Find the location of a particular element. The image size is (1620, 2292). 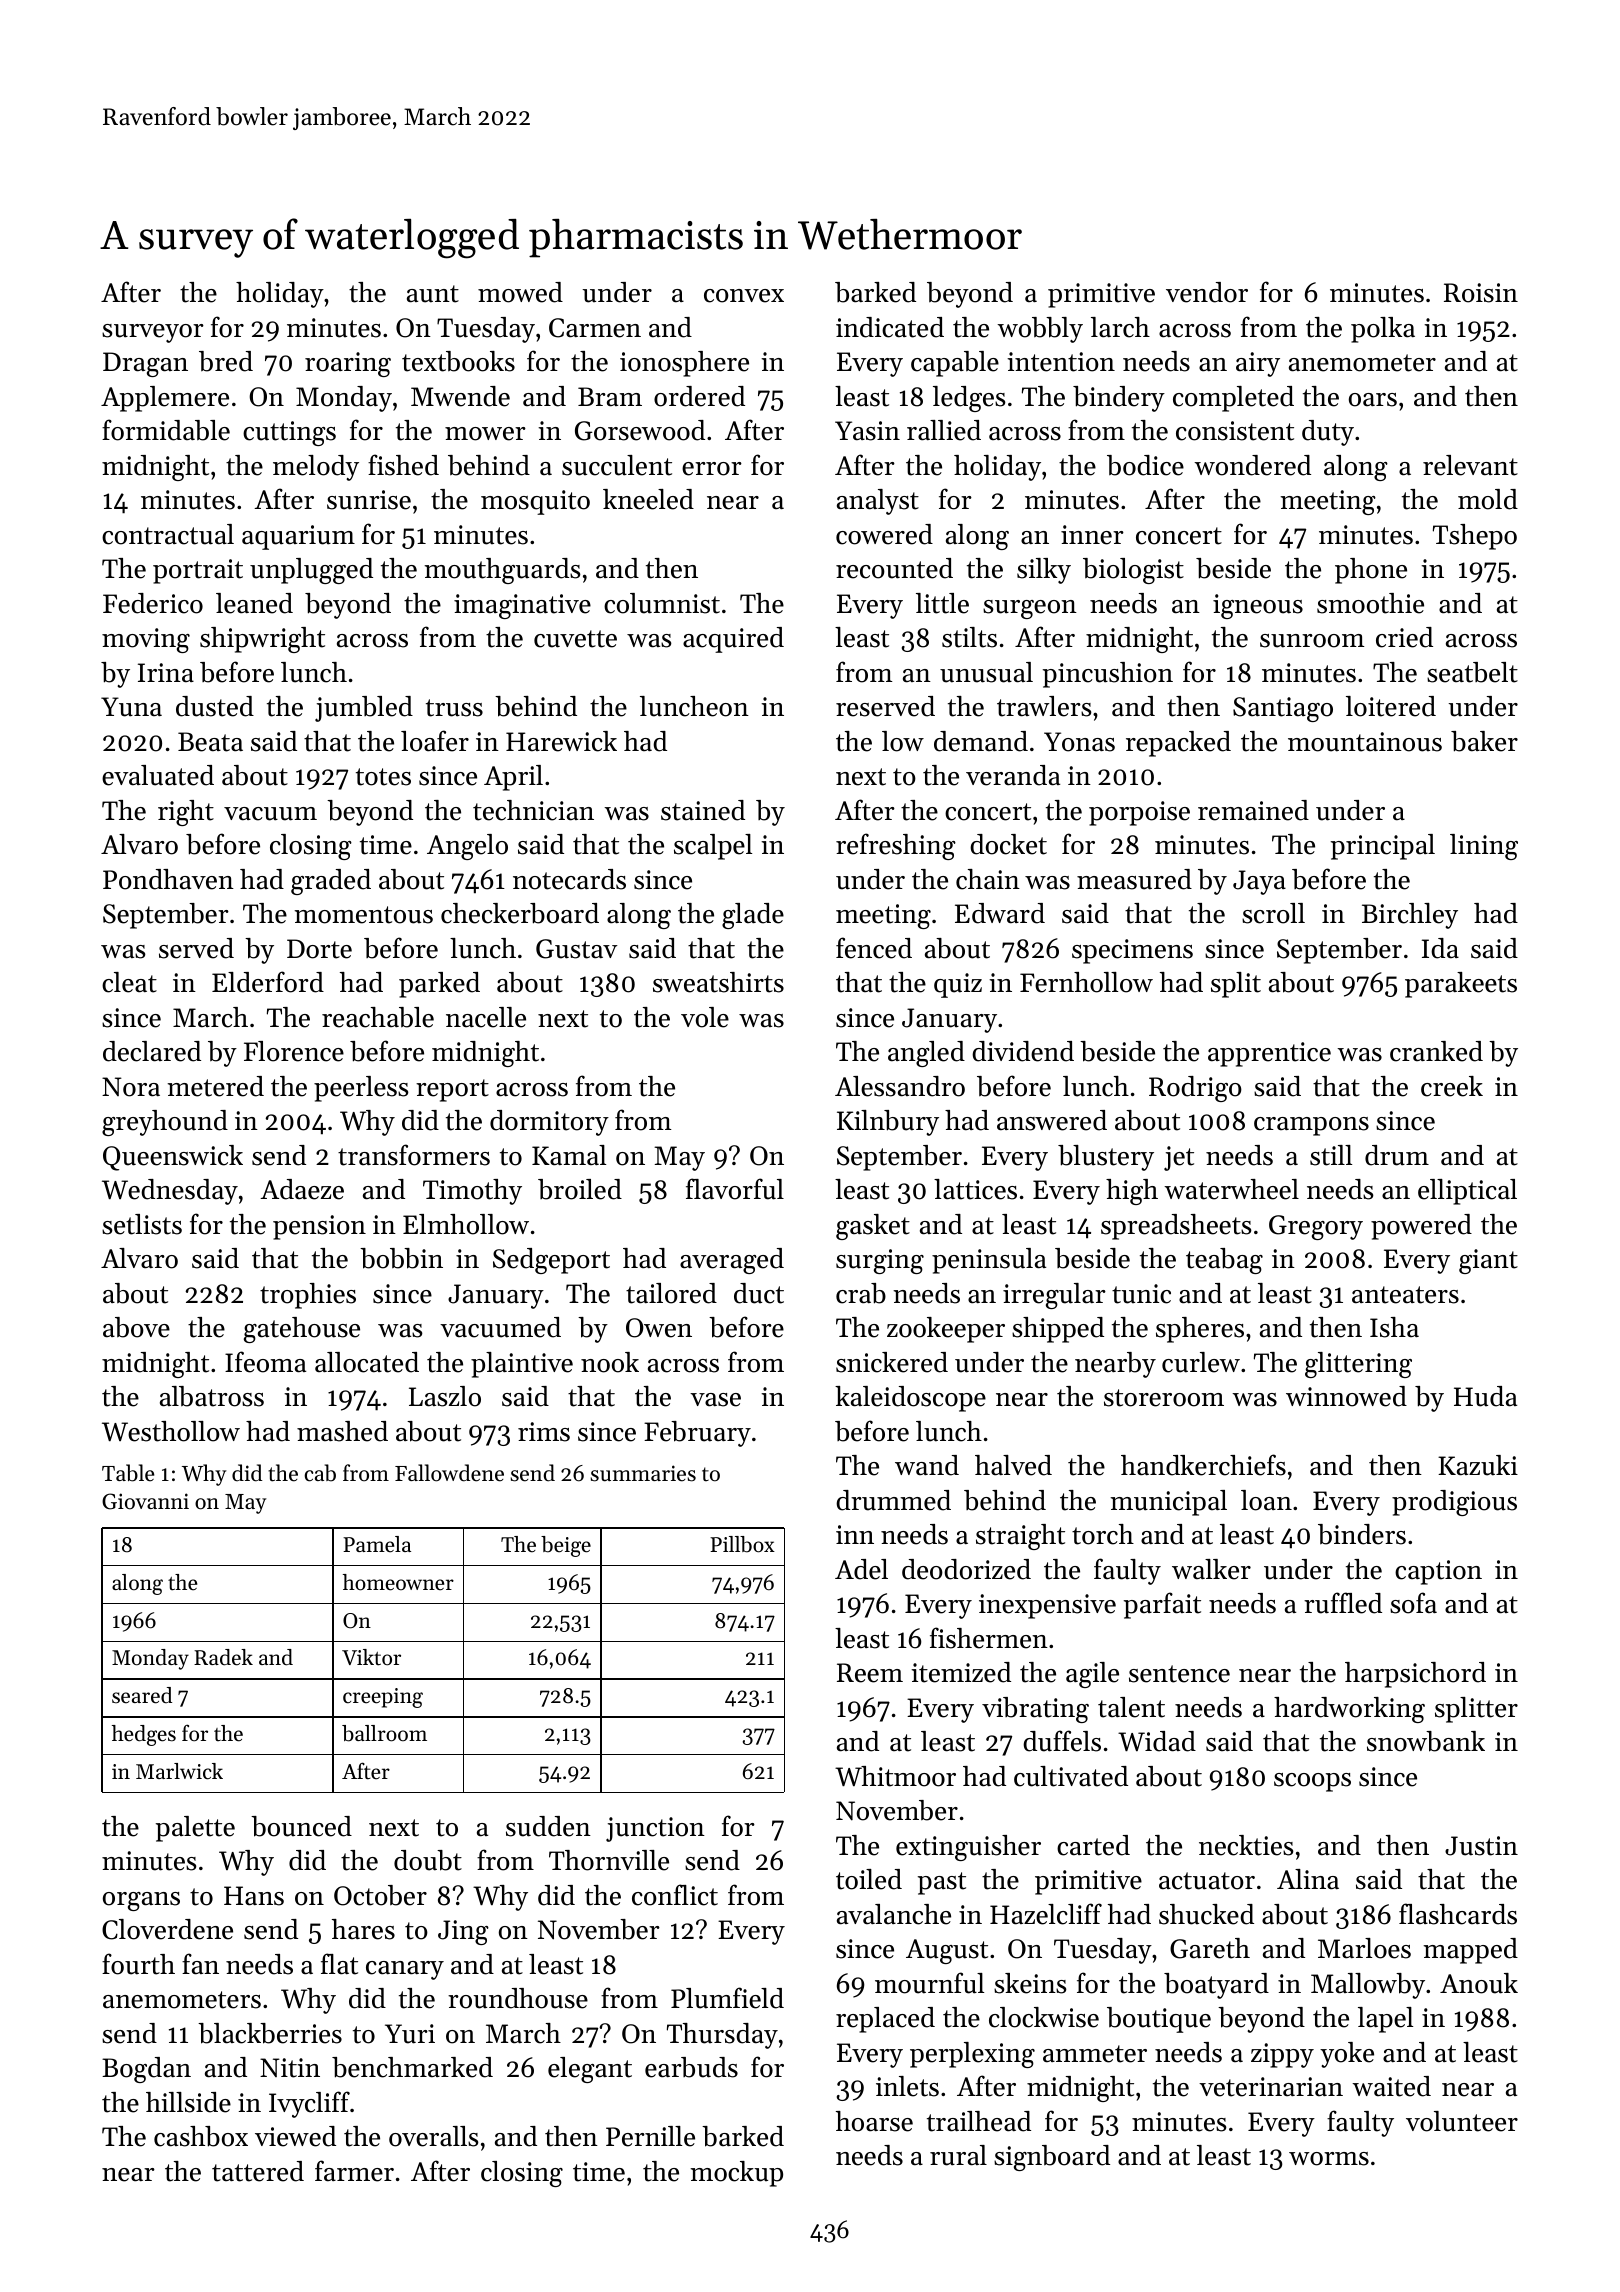

Queenswick is located at coordinates (173, 1158).
